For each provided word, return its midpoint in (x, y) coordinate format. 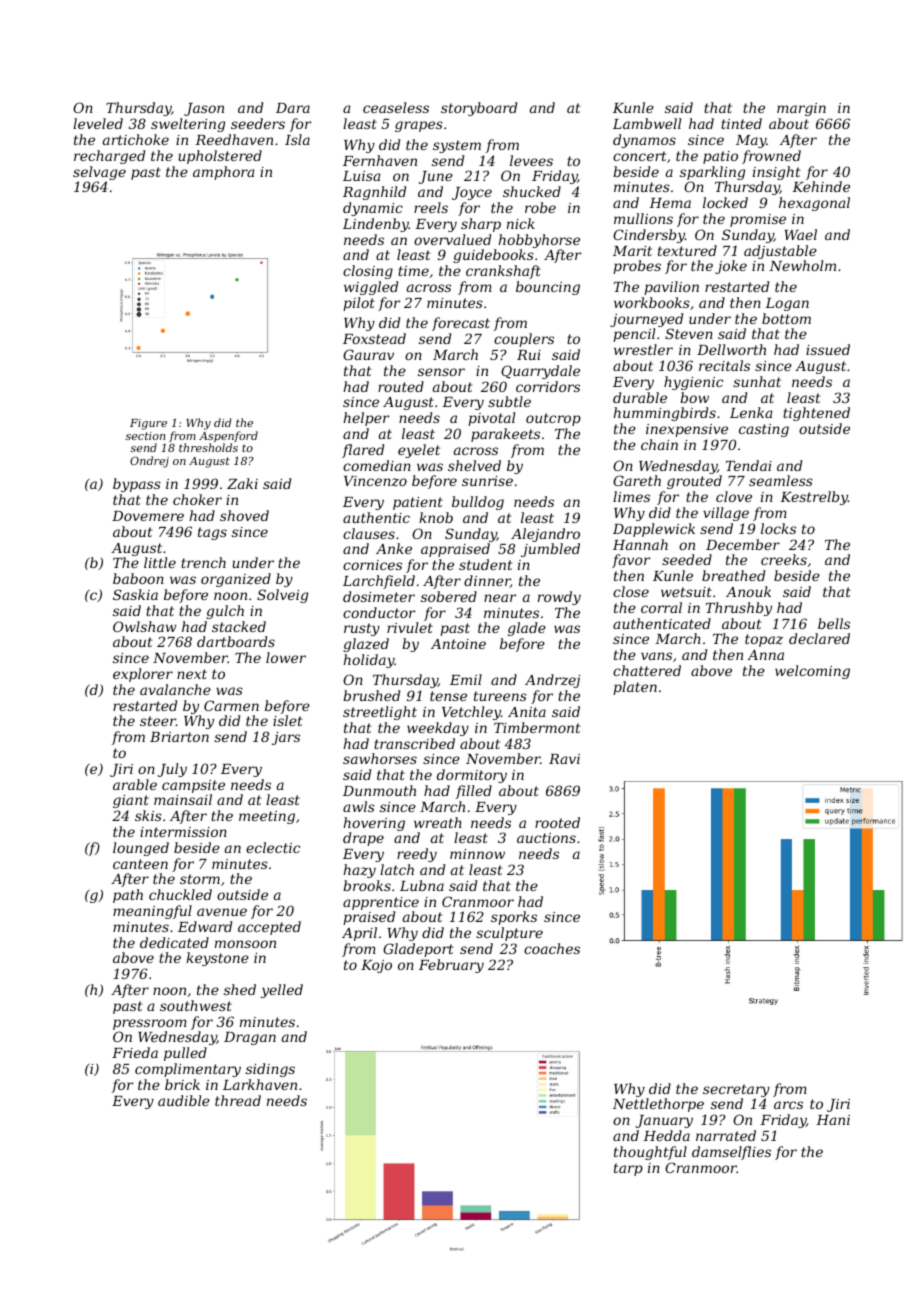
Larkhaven (260, 1084)
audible (184, 1100)
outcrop (553, 419)
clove (734, 496)
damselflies (731, 1153)
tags (212, 533)
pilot (359, 304)
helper (366, 419)
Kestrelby (814, 498)
